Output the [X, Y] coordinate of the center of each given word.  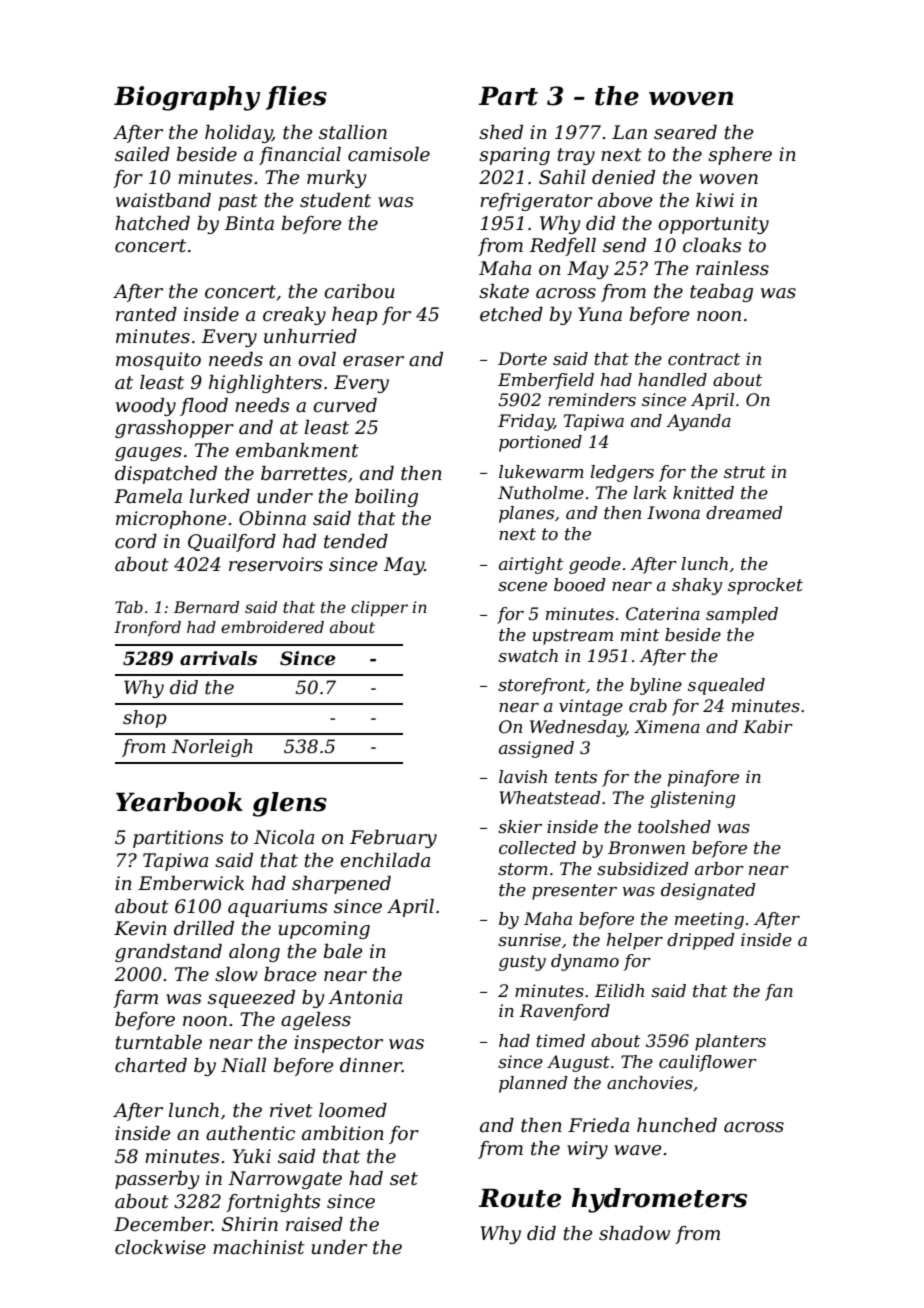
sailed [142, 154]
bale [343, 951]
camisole [389, 154]
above [625, 200]
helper [635, 941]
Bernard [206, 607]
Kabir [768, 726]
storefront [541, 686]
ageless [316, 1021]
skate [504, 291]
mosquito [158, 361]
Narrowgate [285, 1180]
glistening [692, 799]
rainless [732, 268]
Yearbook [179, 802]
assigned [536, 749]
